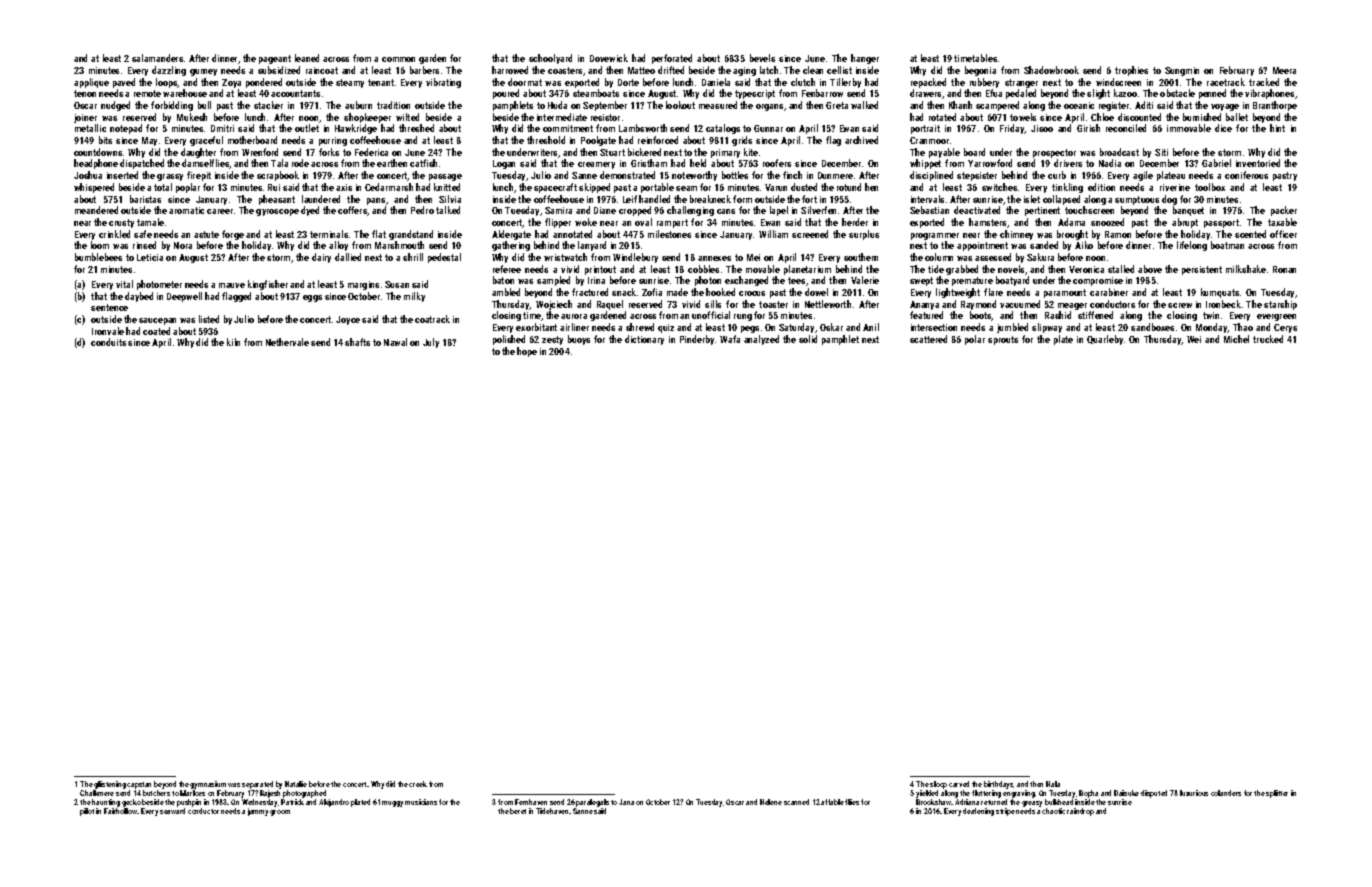 Image resolution: width=1372 pixels, height=887 pixels. What do you see at coordinates (418, 784) in the screenshot?
I see `creek` at bounding box center [418, 784].
